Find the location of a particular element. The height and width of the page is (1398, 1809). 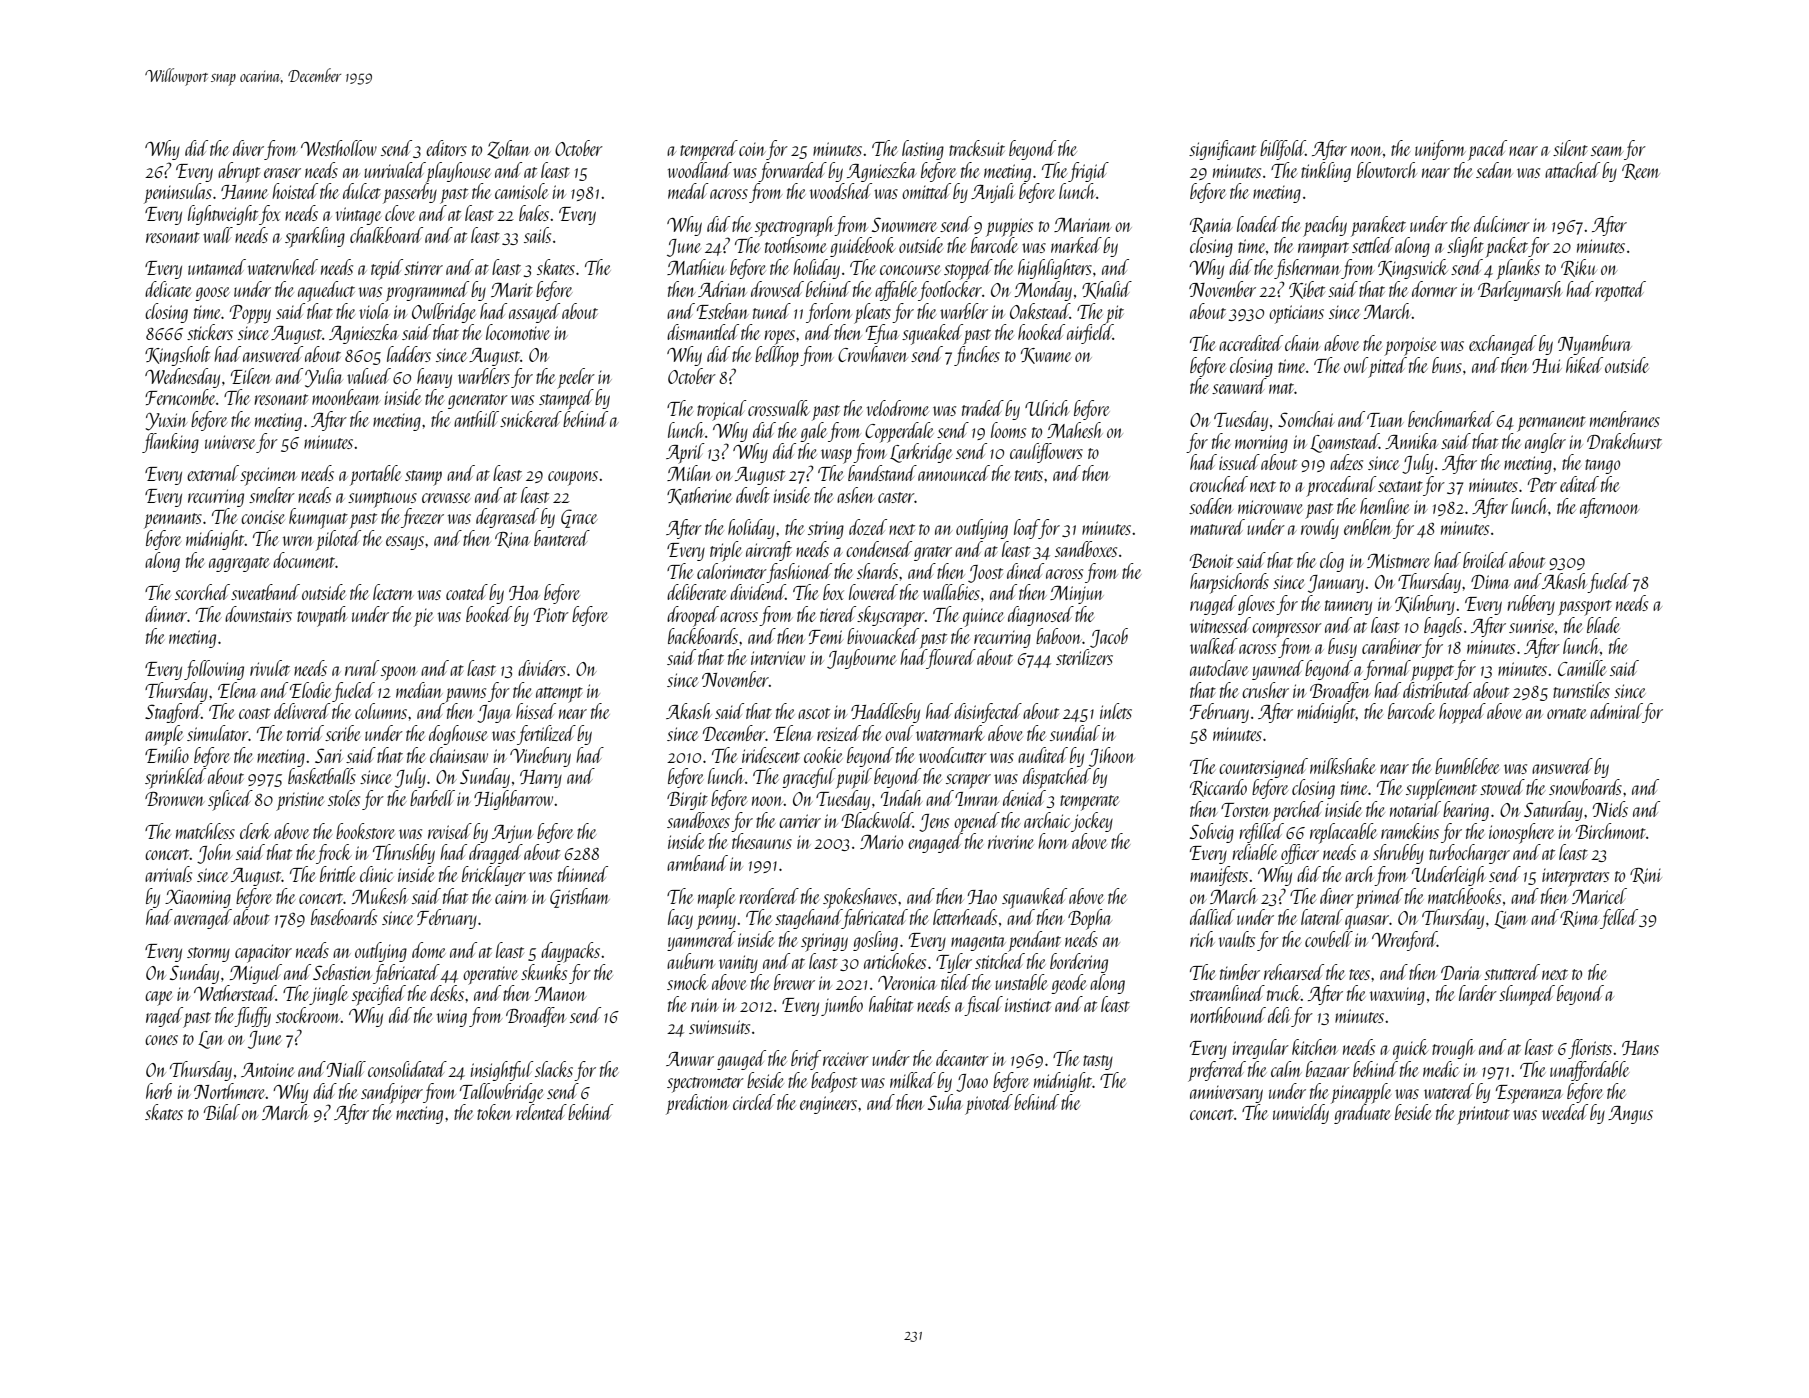

simulator is located at coordinates (217, 733).
